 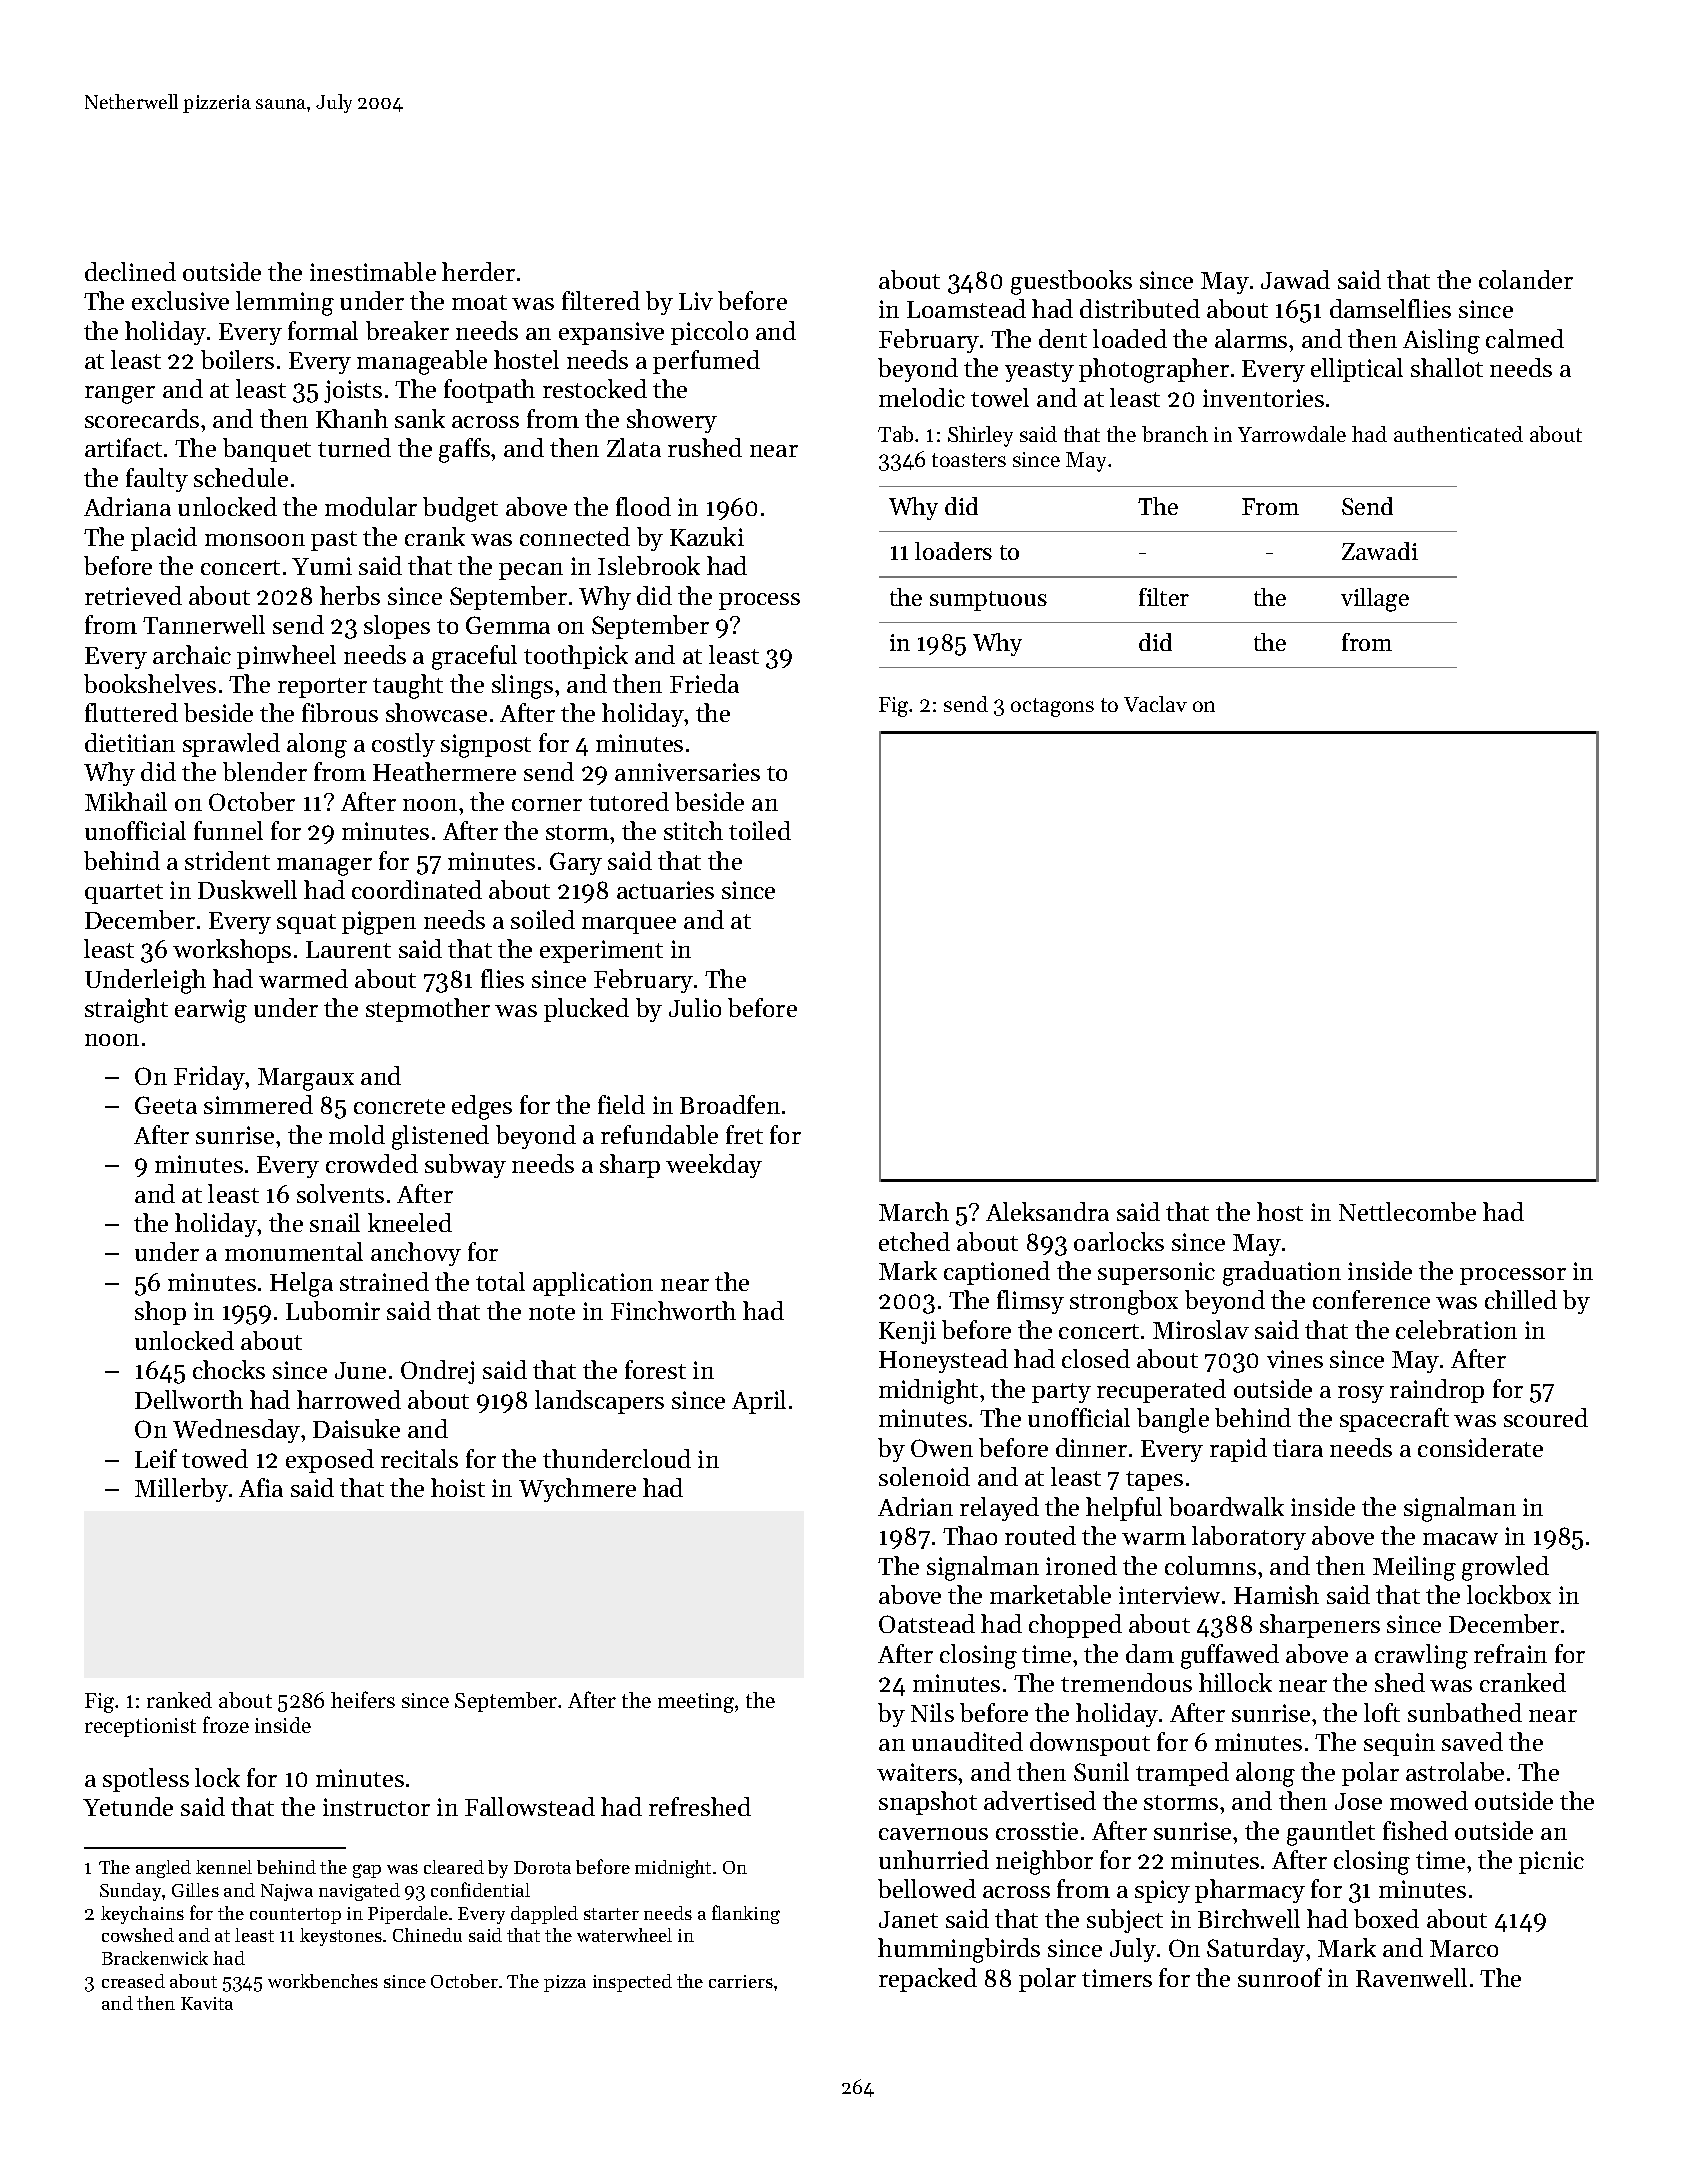 I want to click on graduation, so click(x=1282, y=1273).
